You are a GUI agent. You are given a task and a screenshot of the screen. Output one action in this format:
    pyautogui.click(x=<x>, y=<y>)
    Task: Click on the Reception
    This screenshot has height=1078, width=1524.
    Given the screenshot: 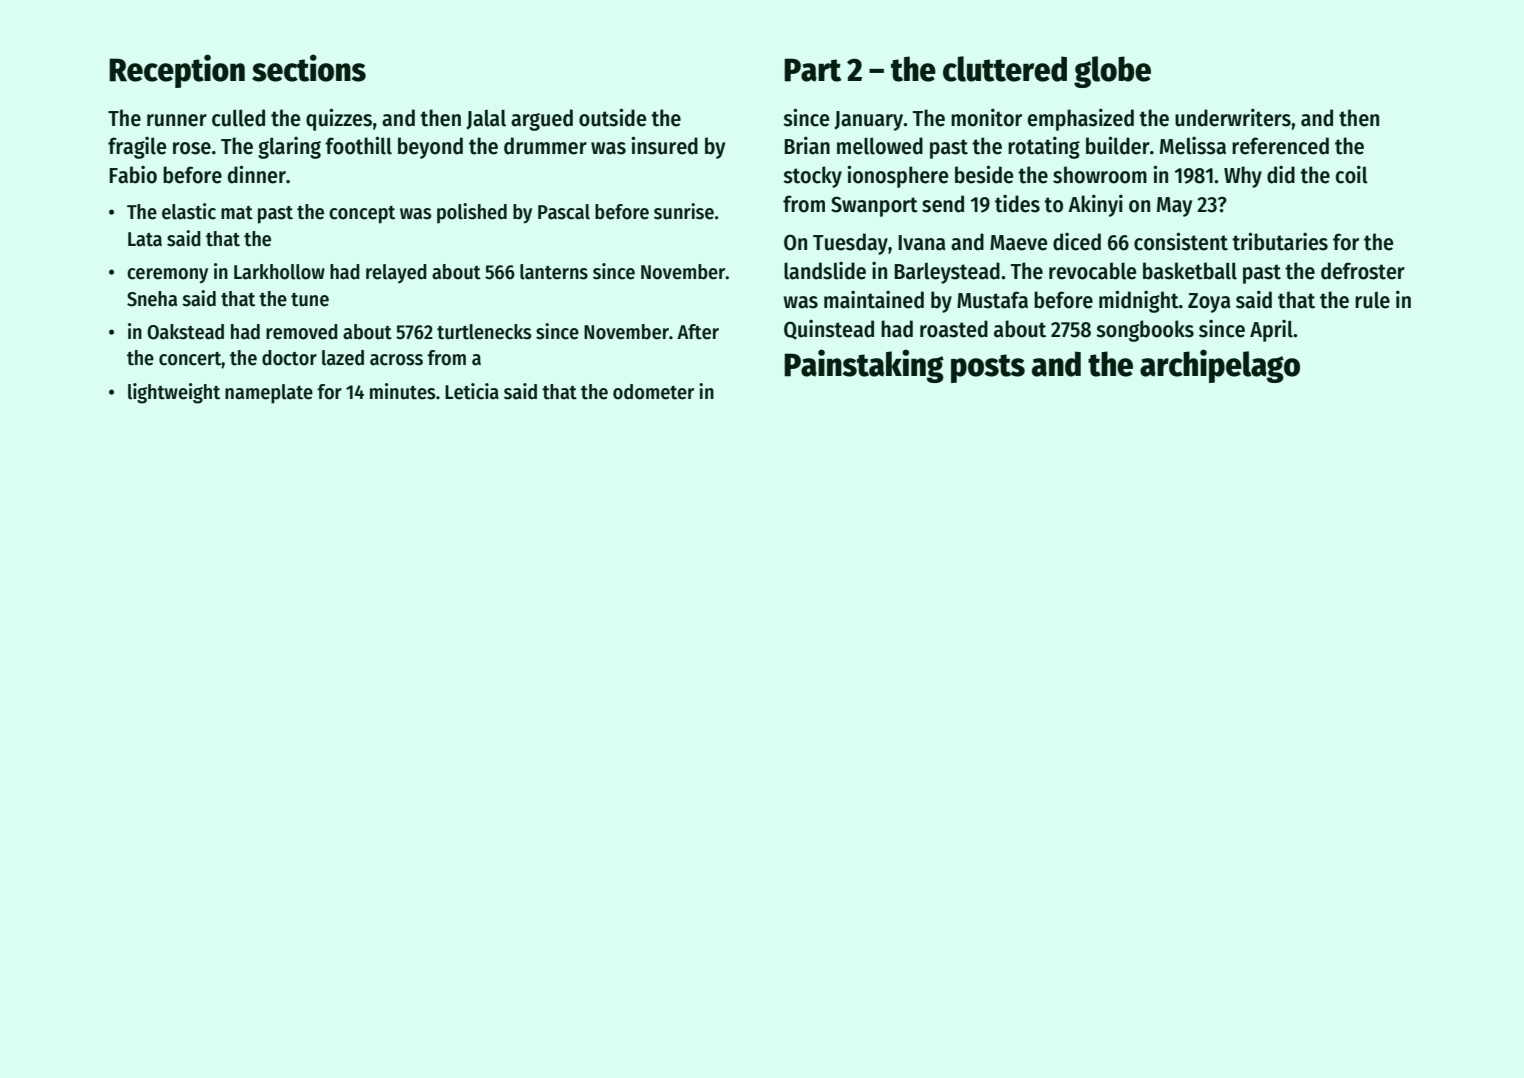 What is the action you would take?
    pyautogui.click(x=177, y=71)
